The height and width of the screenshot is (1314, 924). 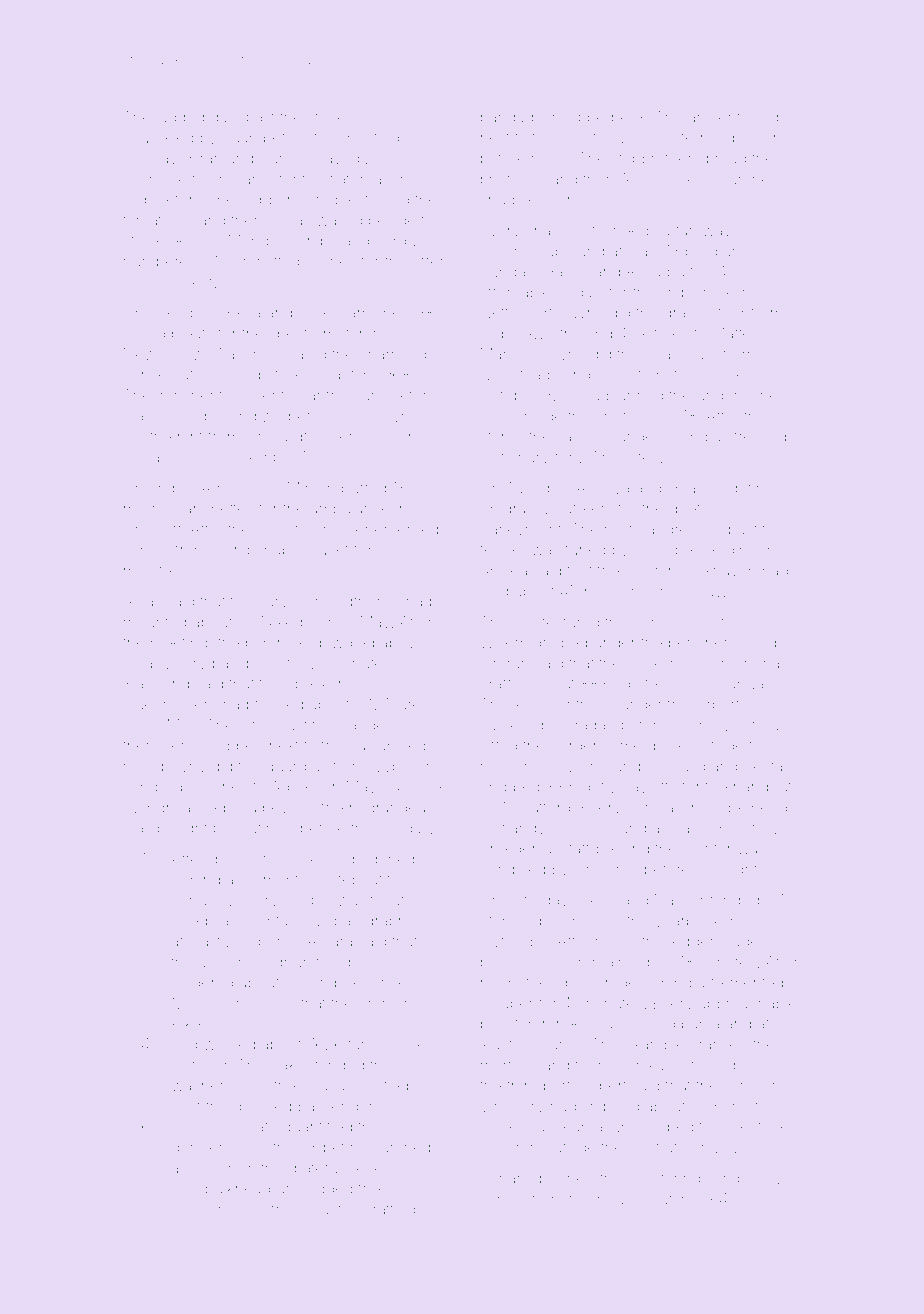 What do you see at coordinates (548, 232) in the screenshot?
I see `shady` at bounding box center [548, 232].
